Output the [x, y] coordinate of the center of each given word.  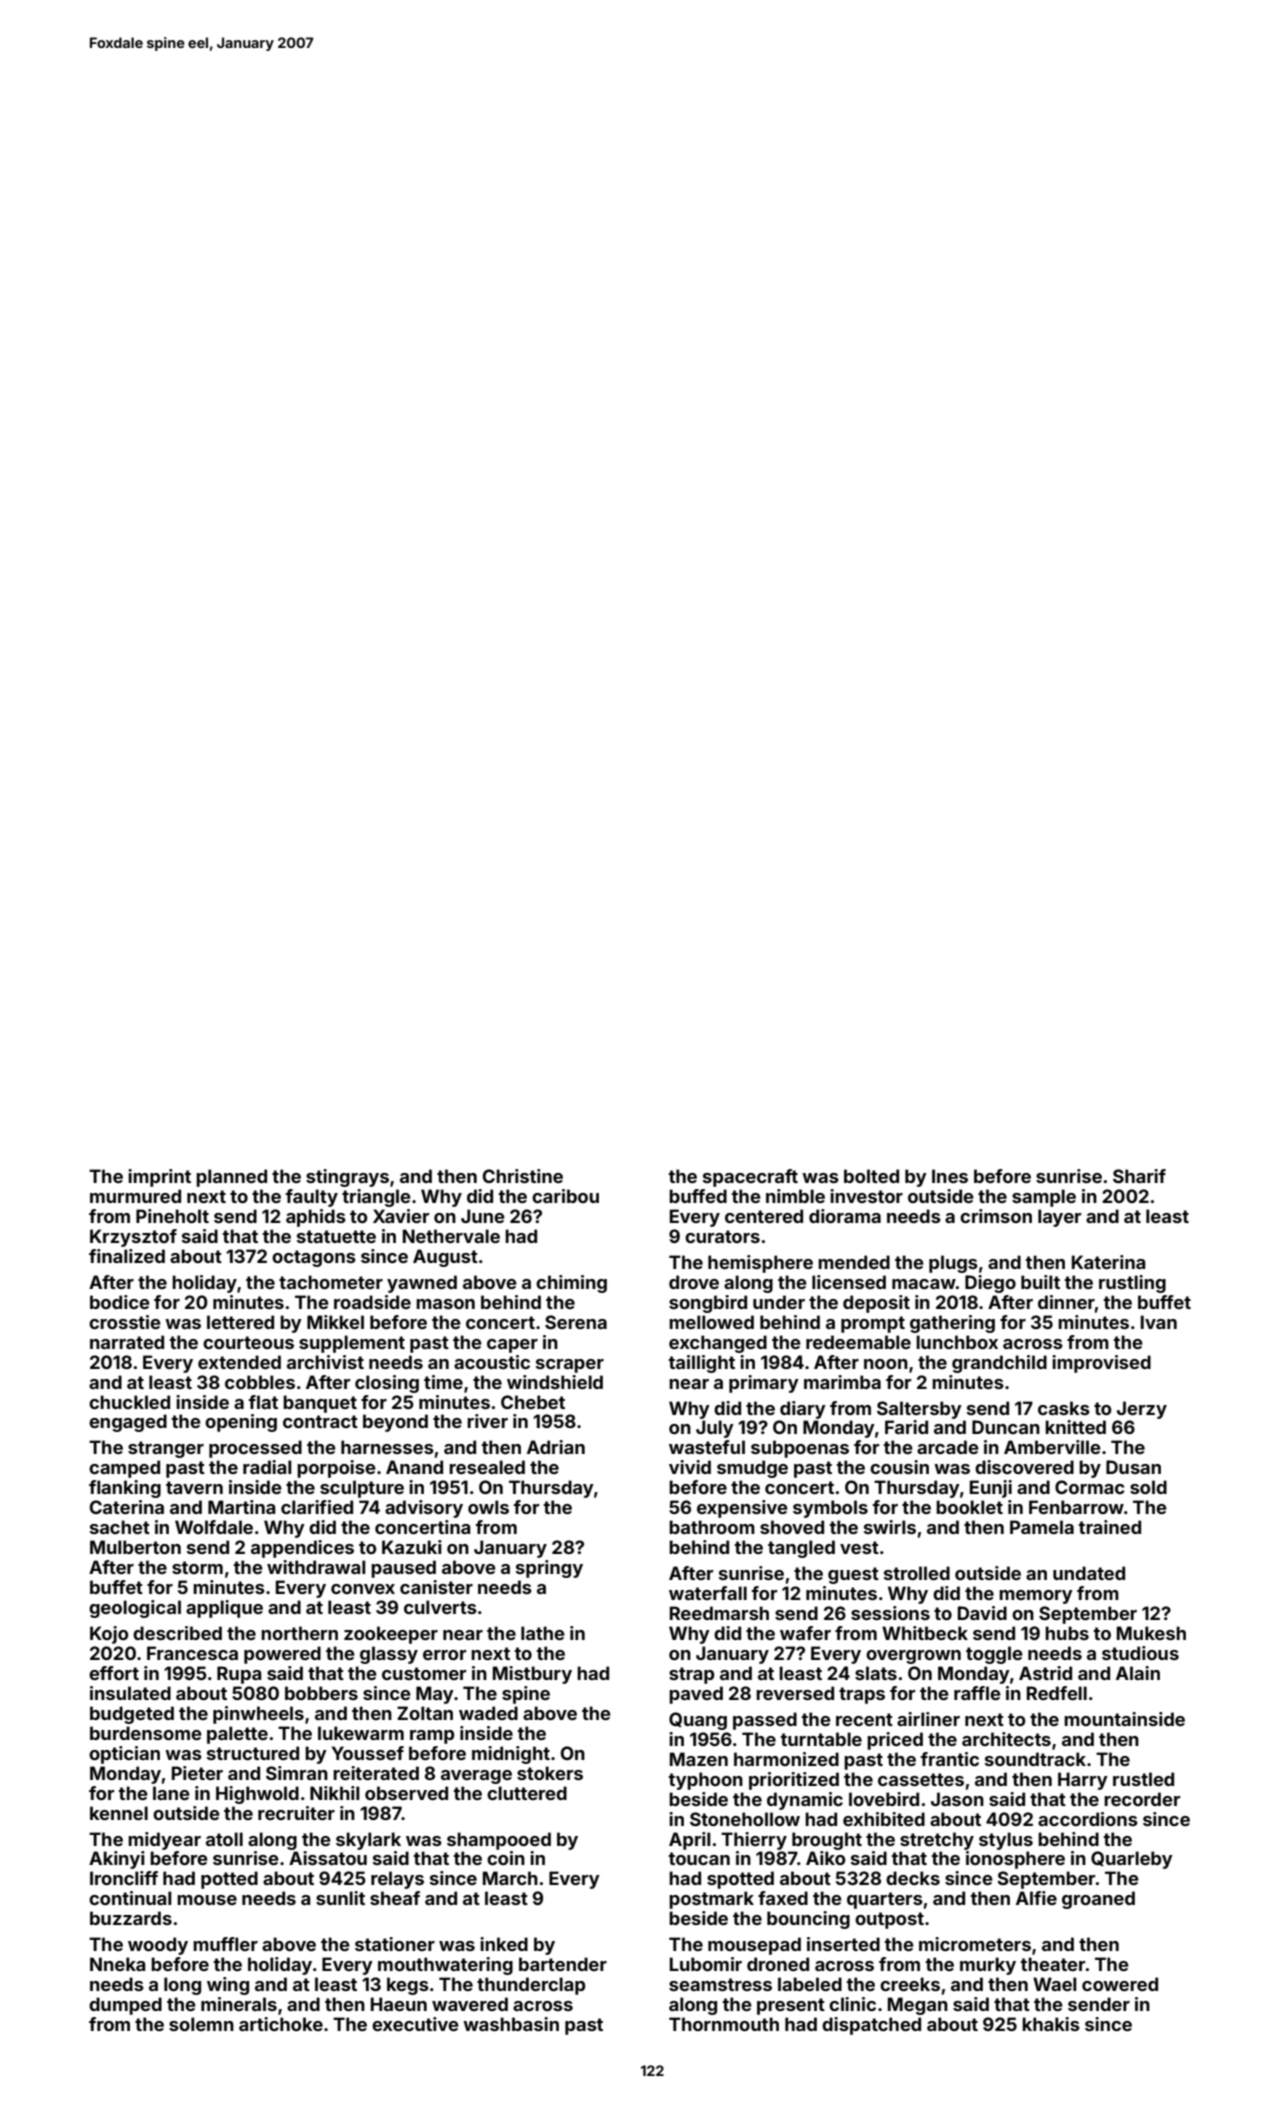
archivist [325, 1362]
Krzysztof [133, 1238]
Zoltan [425, 1713]
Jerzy [1142, 1410]
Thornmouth [724, 2024]
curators [722, 1236]
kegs [408, 1986]
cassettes [921, 1779]
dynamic [805, 1801]
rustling [1132, 1284]
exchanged [718, 1344]
